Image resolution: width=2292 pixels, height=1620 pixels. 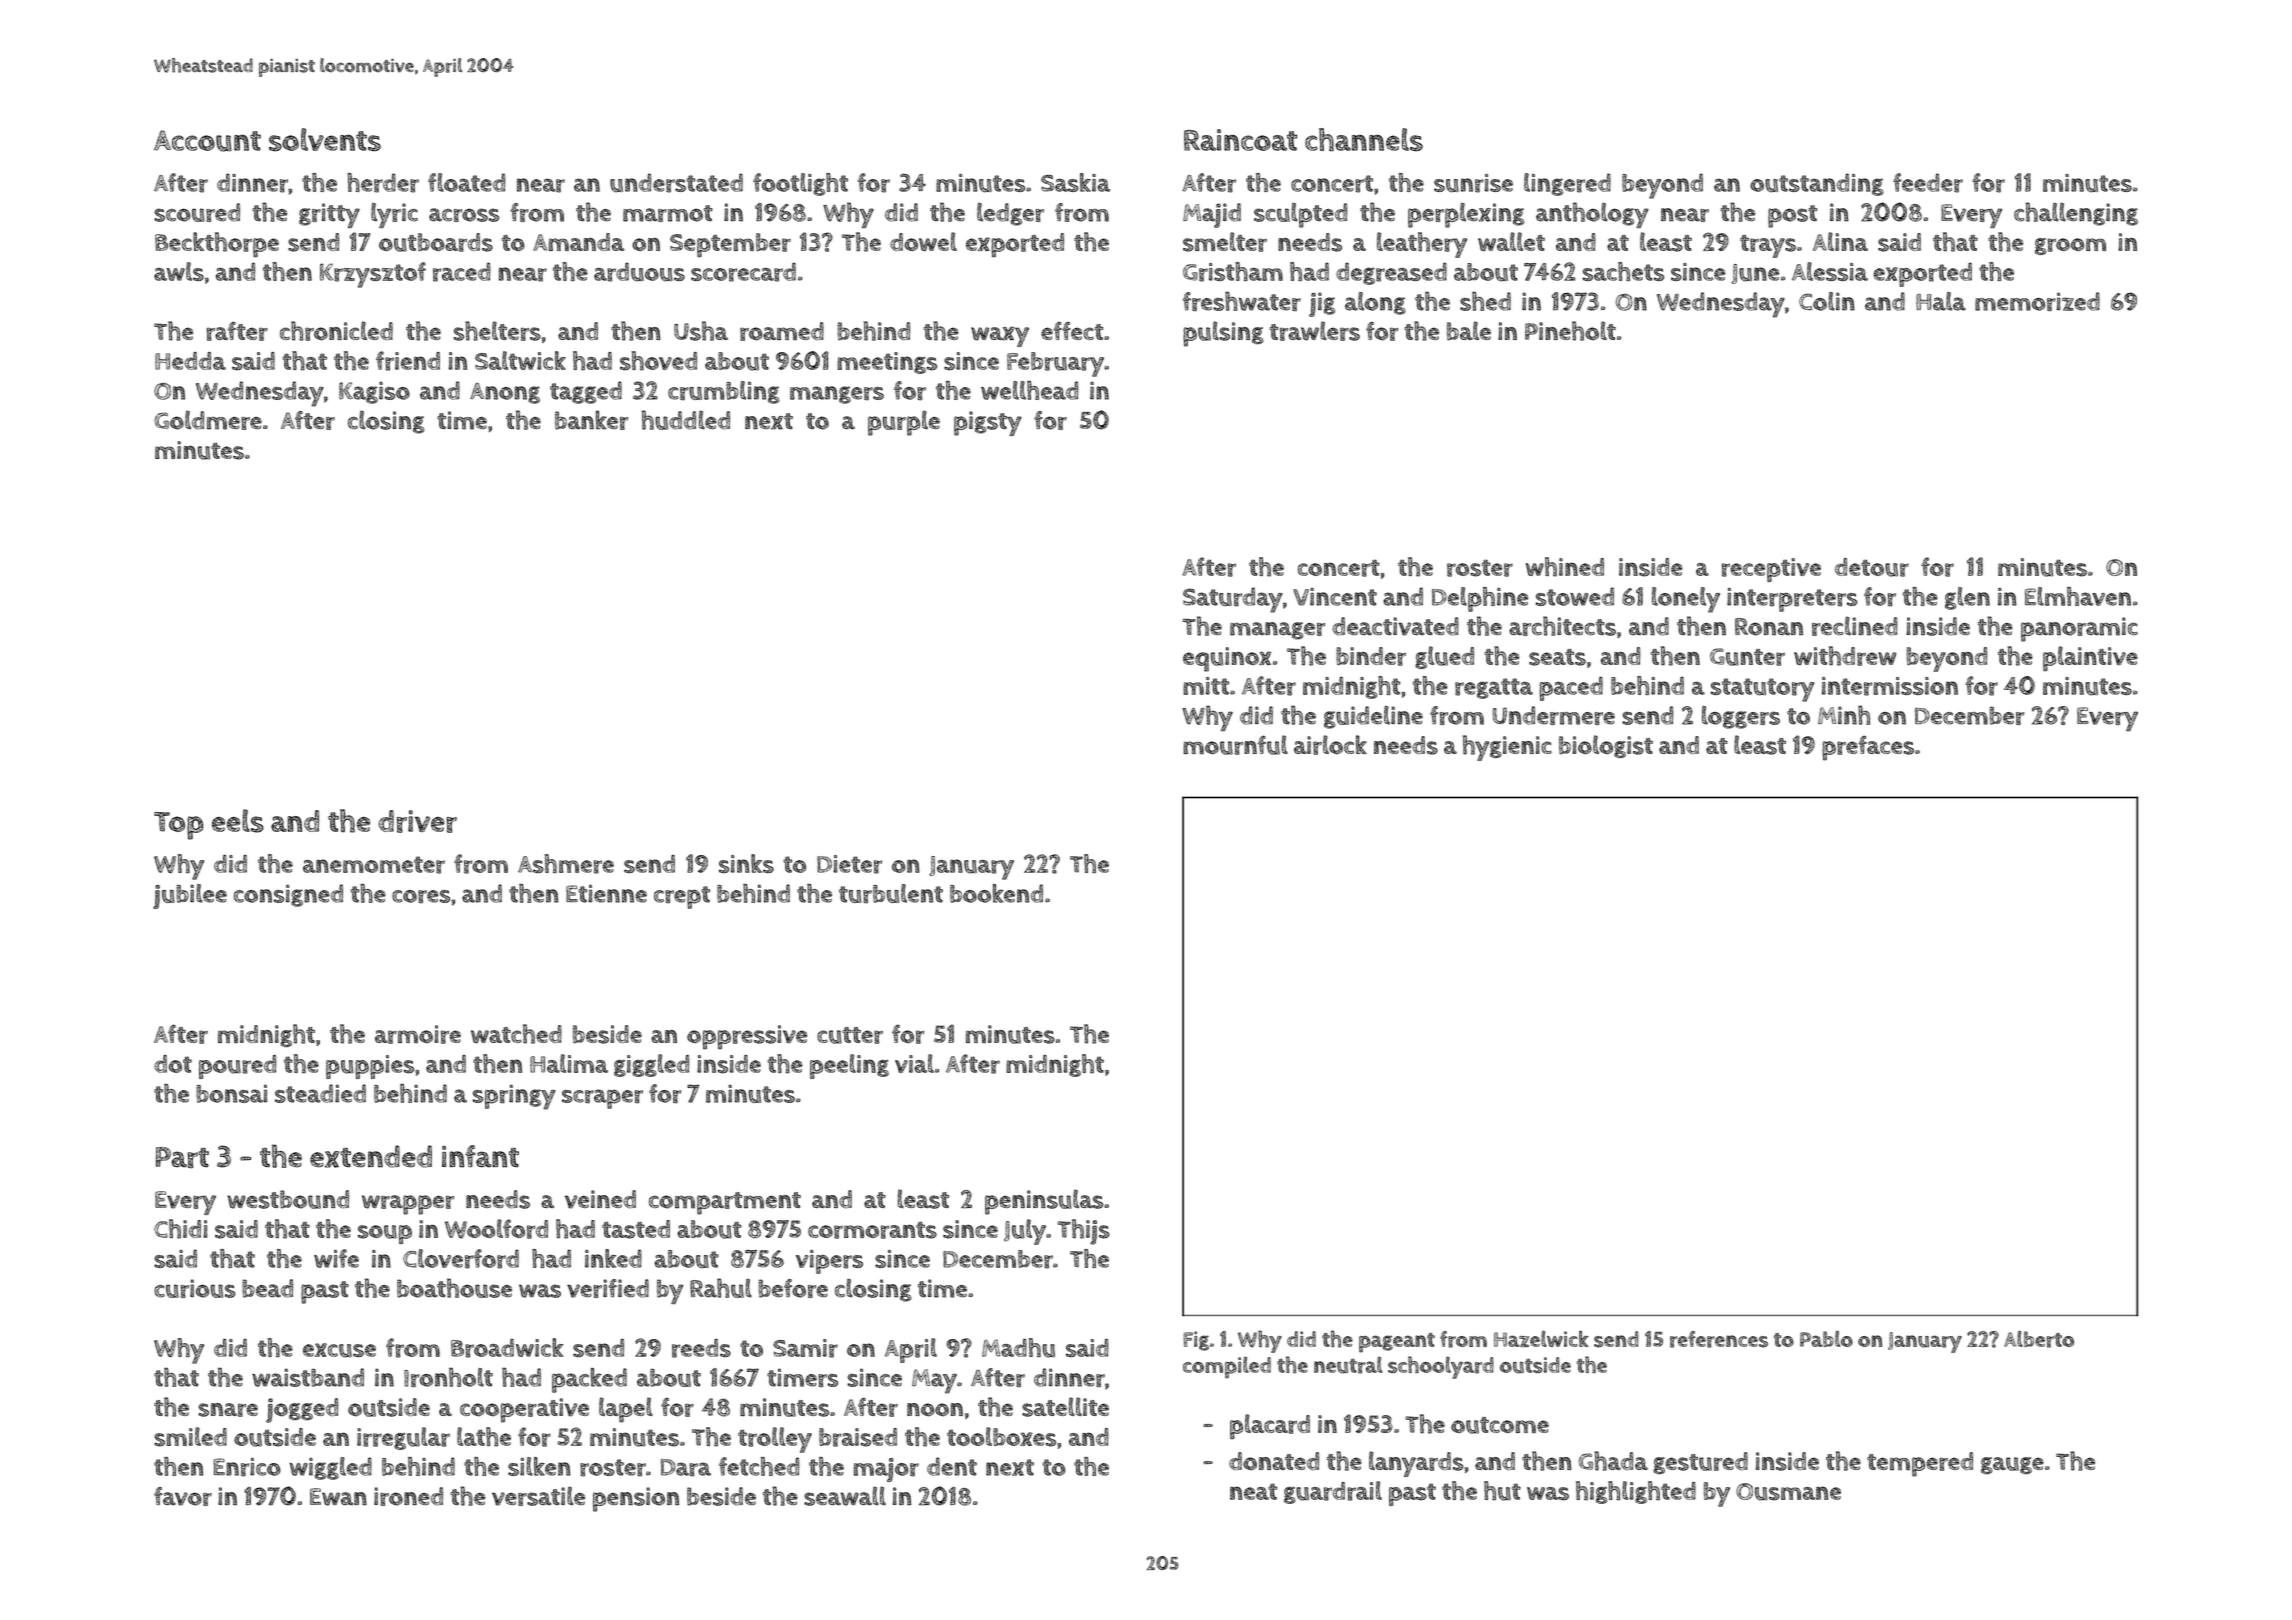 What do you see at coordinates (1928, 183) in the screenshot?
I see `feeder` at bounding box center [1928, 183].
